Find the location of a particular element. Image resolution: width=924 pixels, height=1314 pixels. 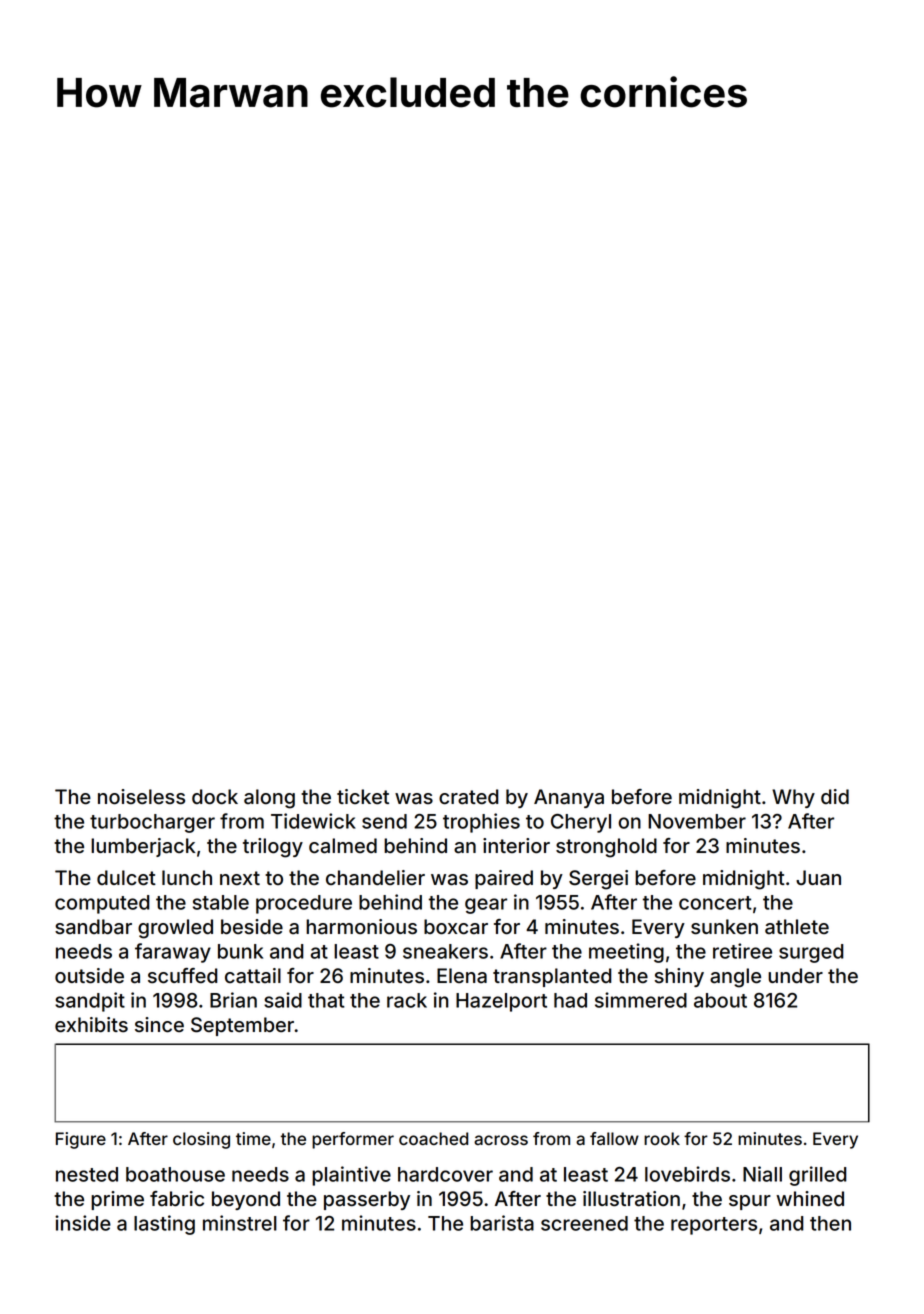

Niall is located at coordinates (762, 1174).
